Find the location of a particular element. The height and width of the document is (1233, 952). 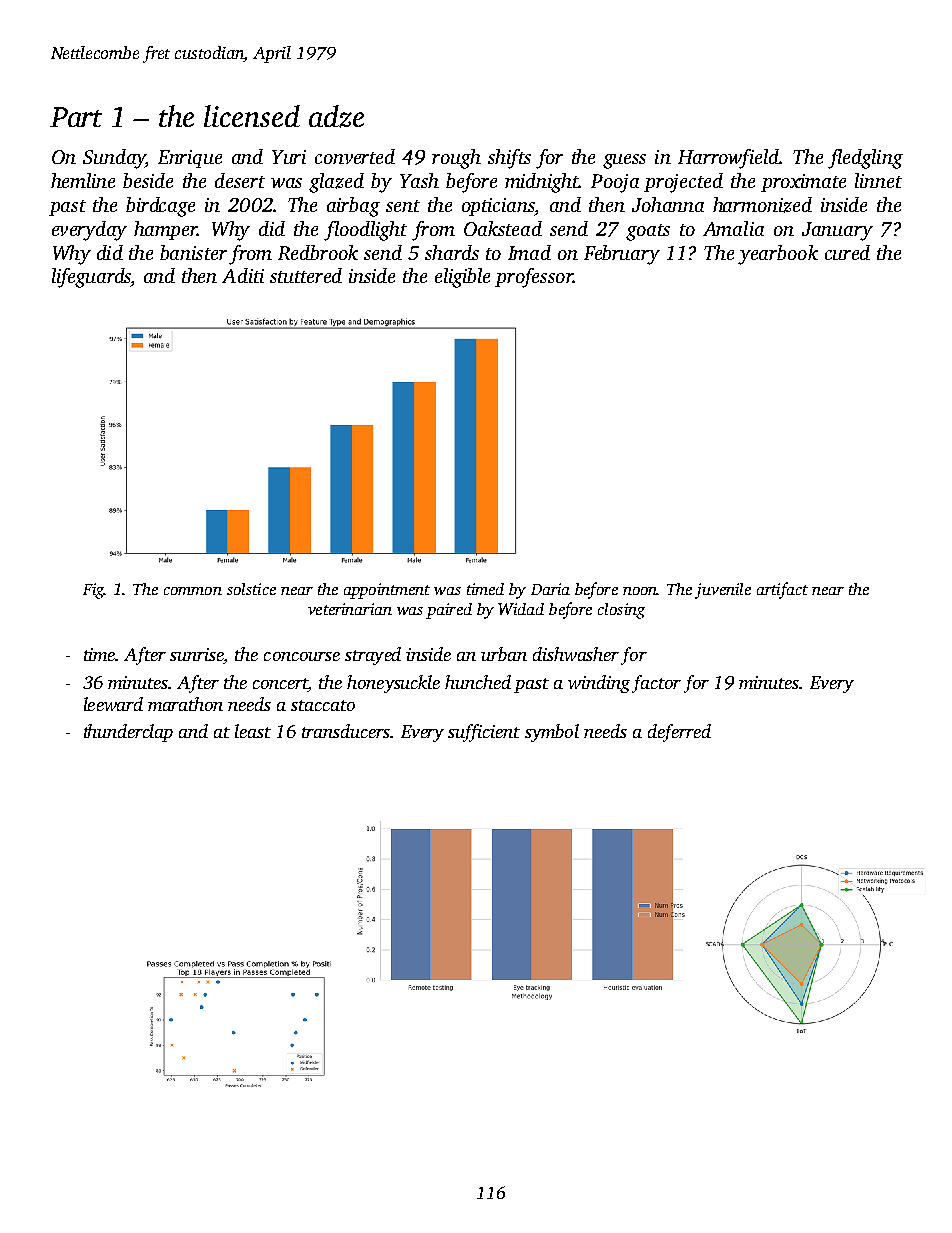

urban is located at coordinates (504, 654).
